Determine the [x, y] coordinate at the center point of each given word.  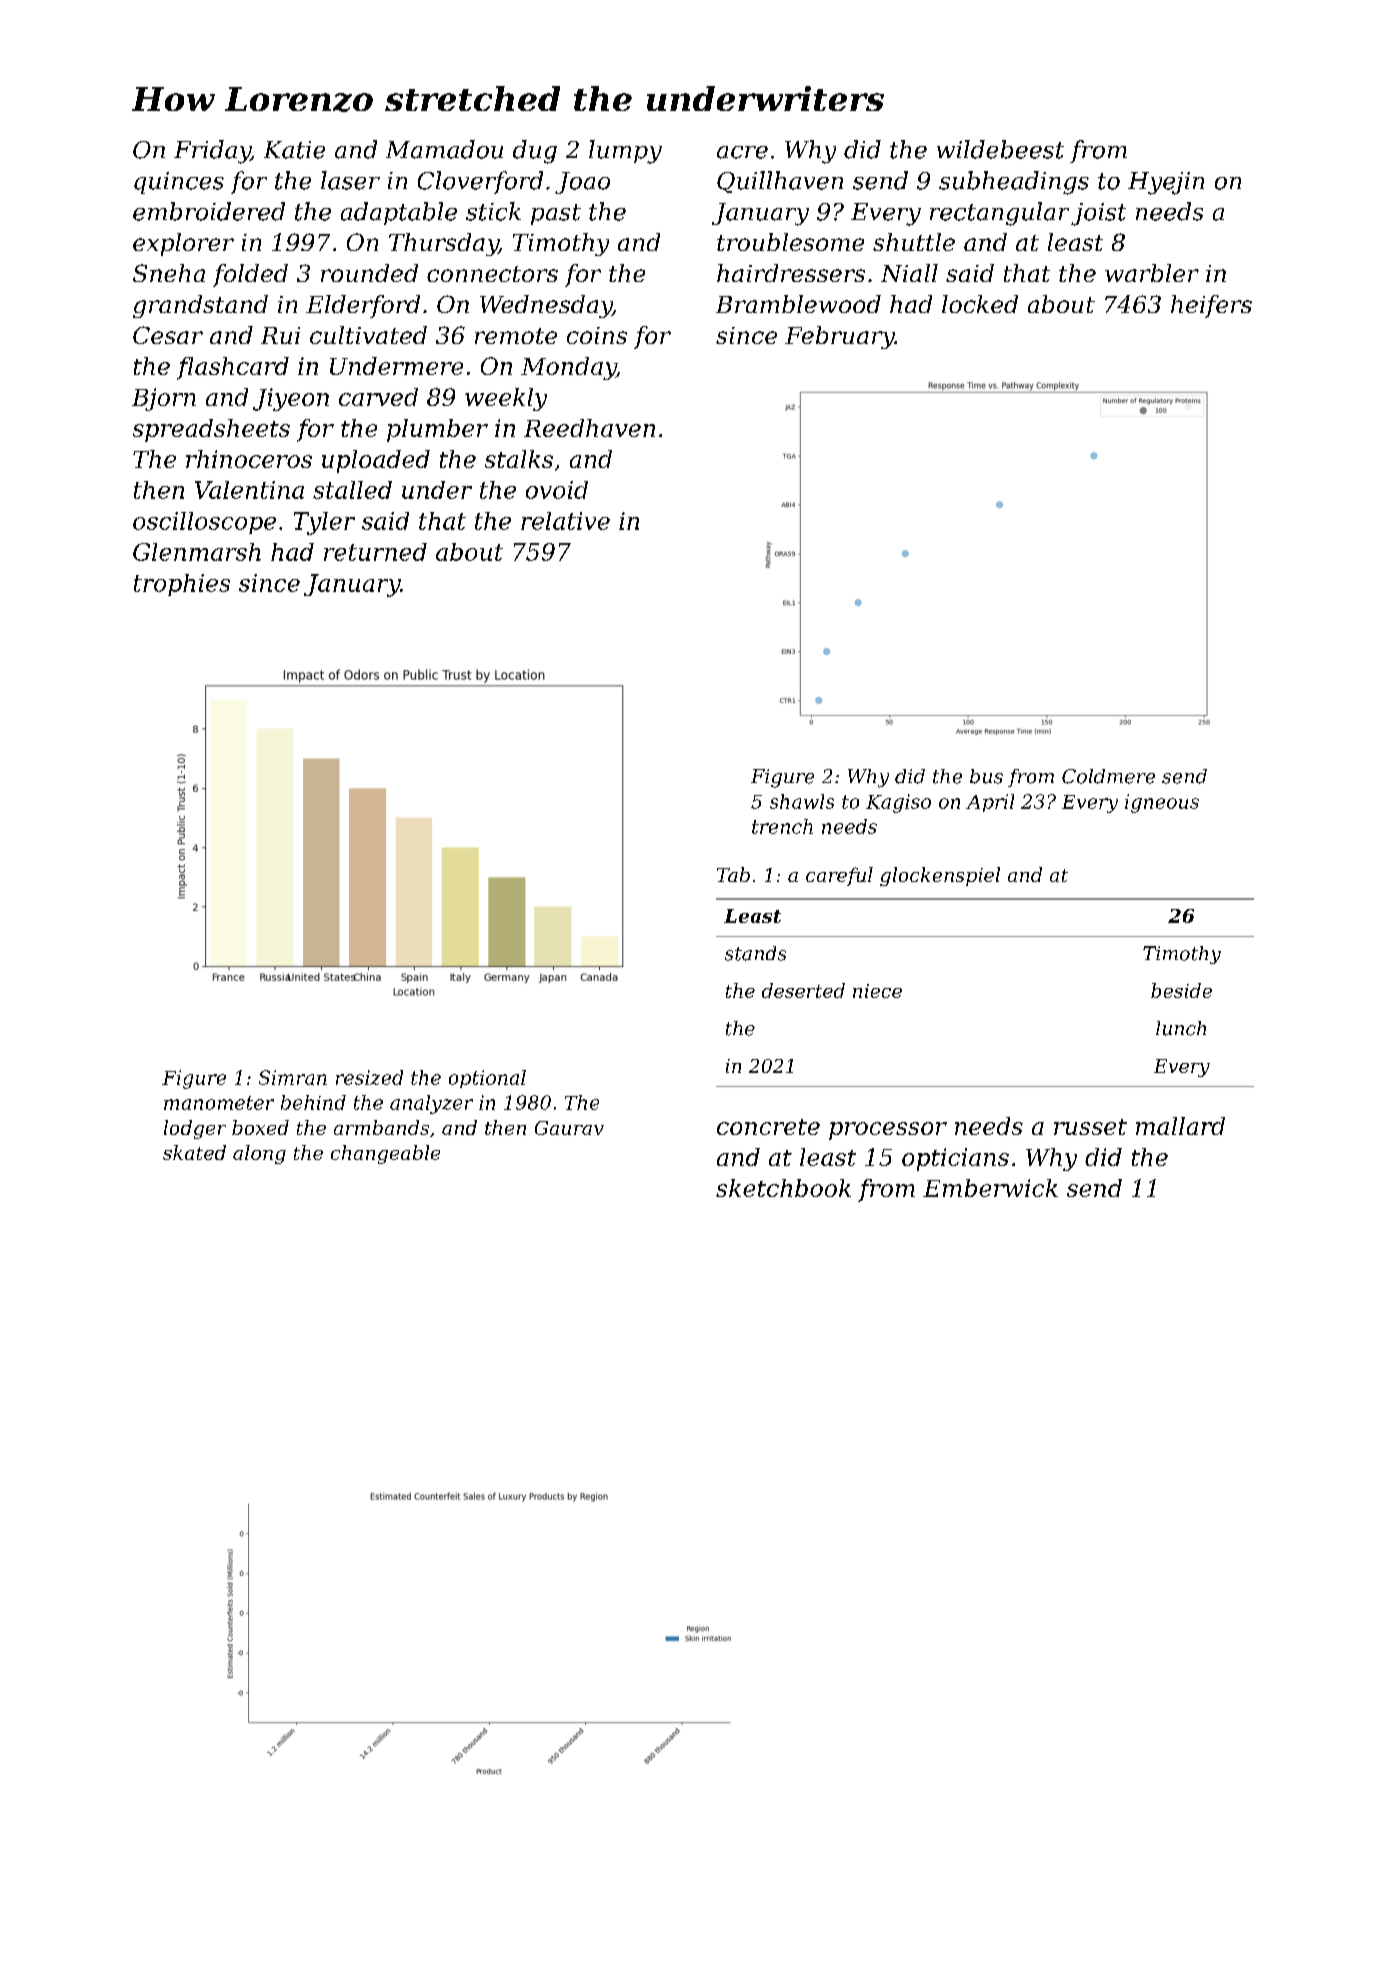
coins [597, 335]
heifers [1211, 306]
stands [755, 953]
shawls [802, 801]
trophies [182, 585]
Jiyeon [291, 399]
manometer [219, 1103]
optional [487, 1079]
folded [250, 275]
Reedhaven [589, 428]
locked [980, 304]
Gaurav [569, 1128]
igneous [1162, 803]
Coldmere [1108, 776]
